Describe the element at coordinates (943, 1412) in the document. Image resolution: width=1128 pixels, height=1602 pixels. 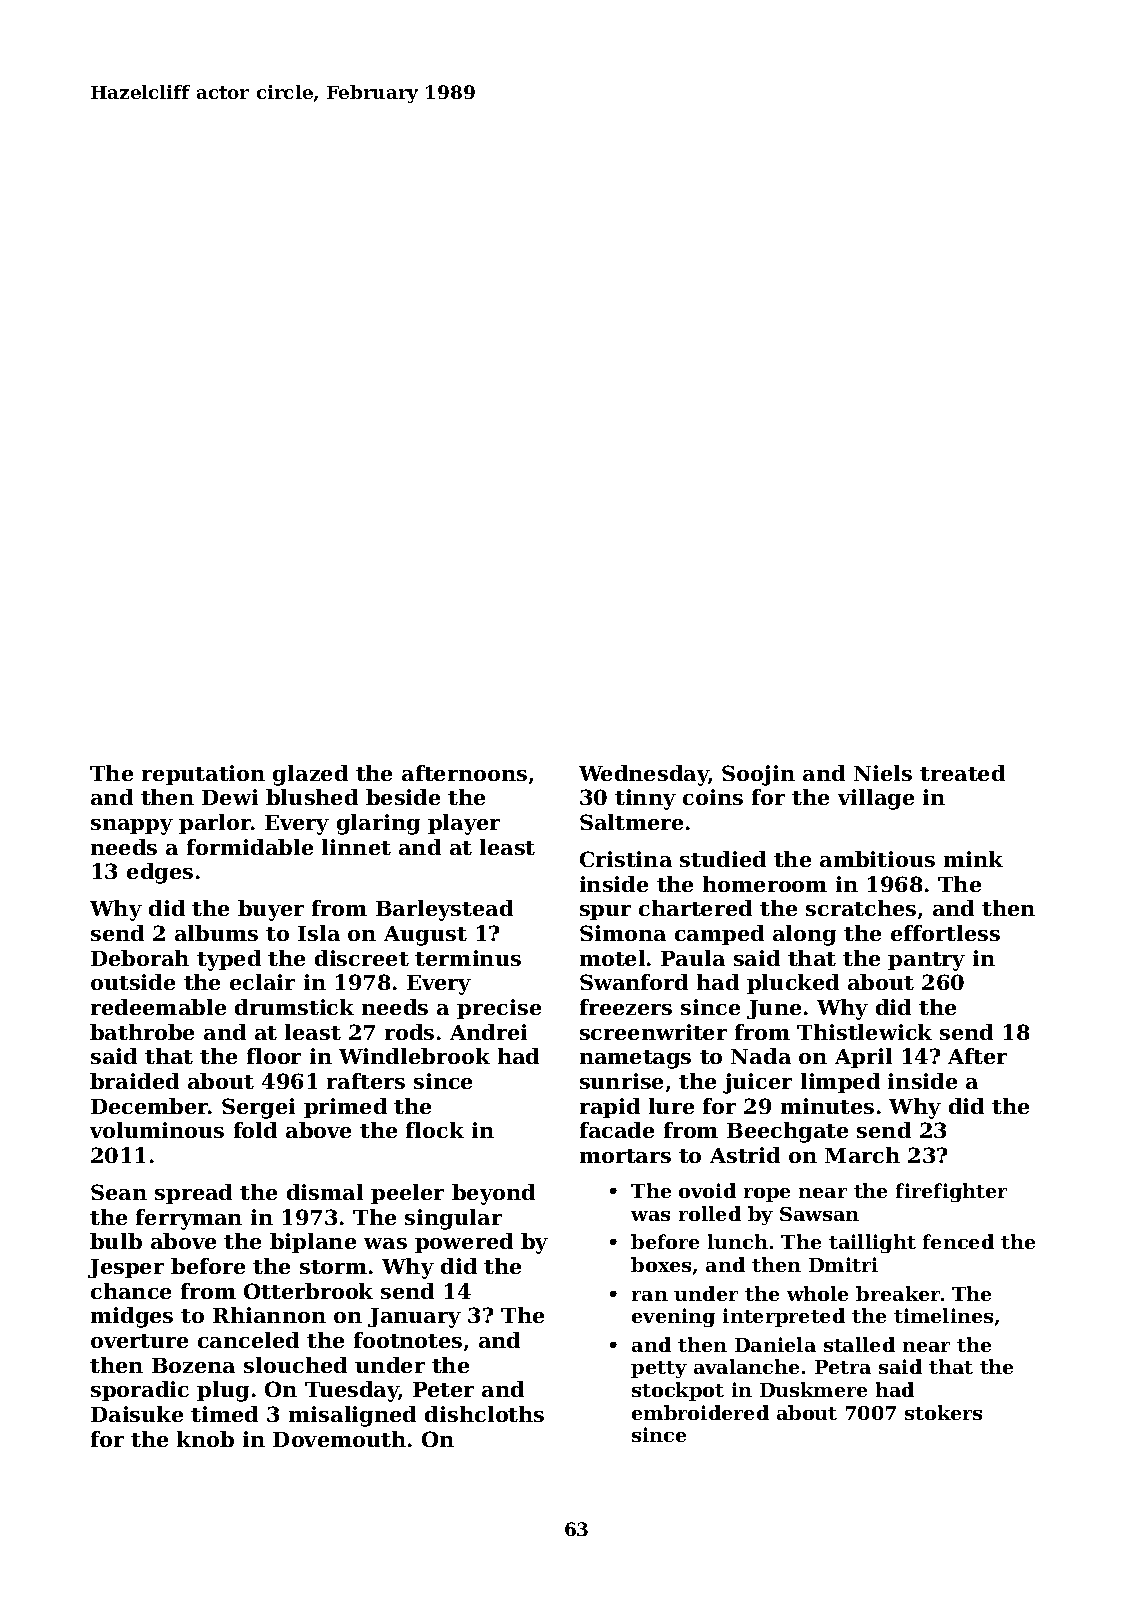
I see `stokers` at that location.
